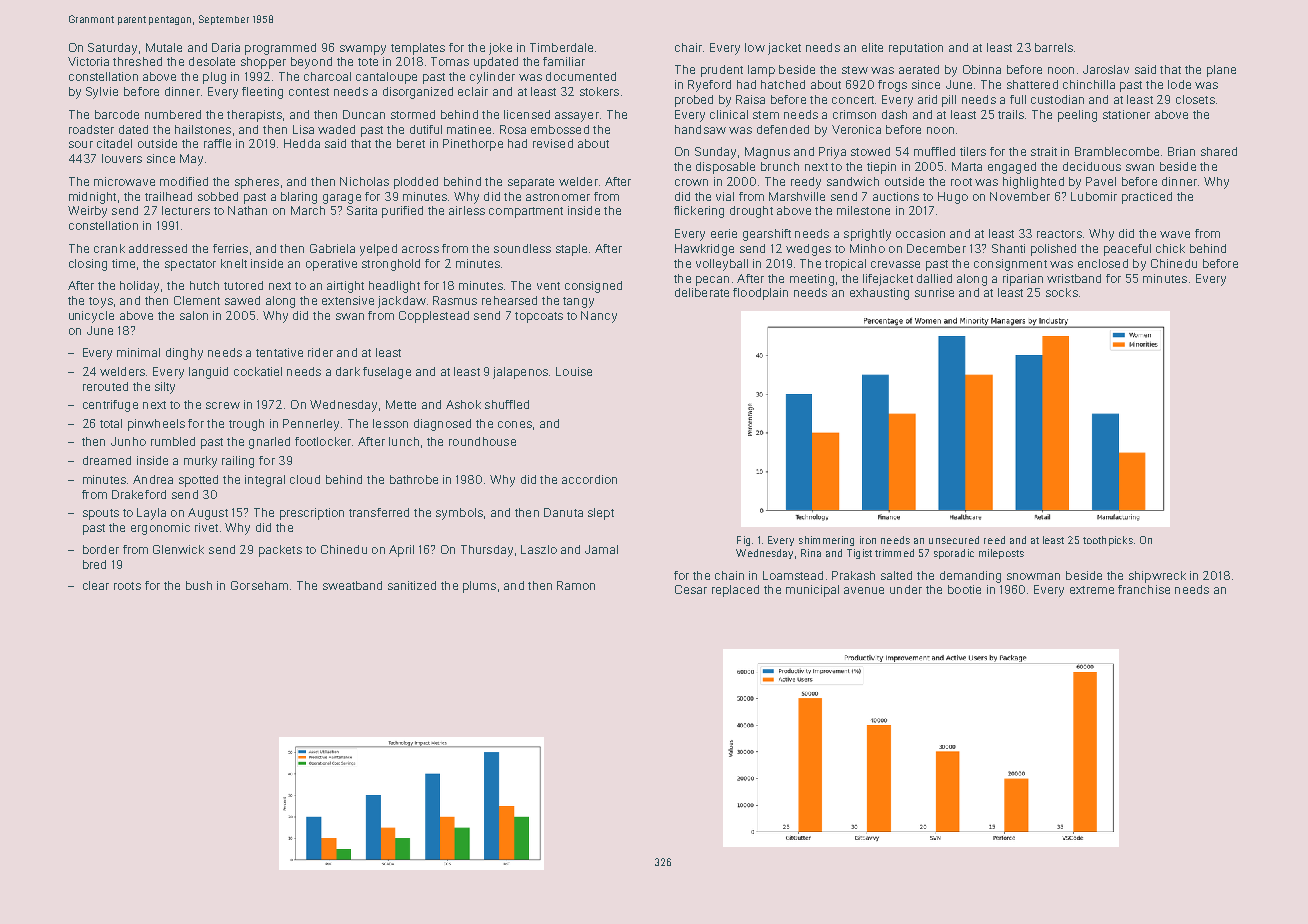 Image resolution: width=1308 pixels, height=924 pixels. Describe the element at coordinates (331, 265) in the screenshot. I see `operative` at that location.
